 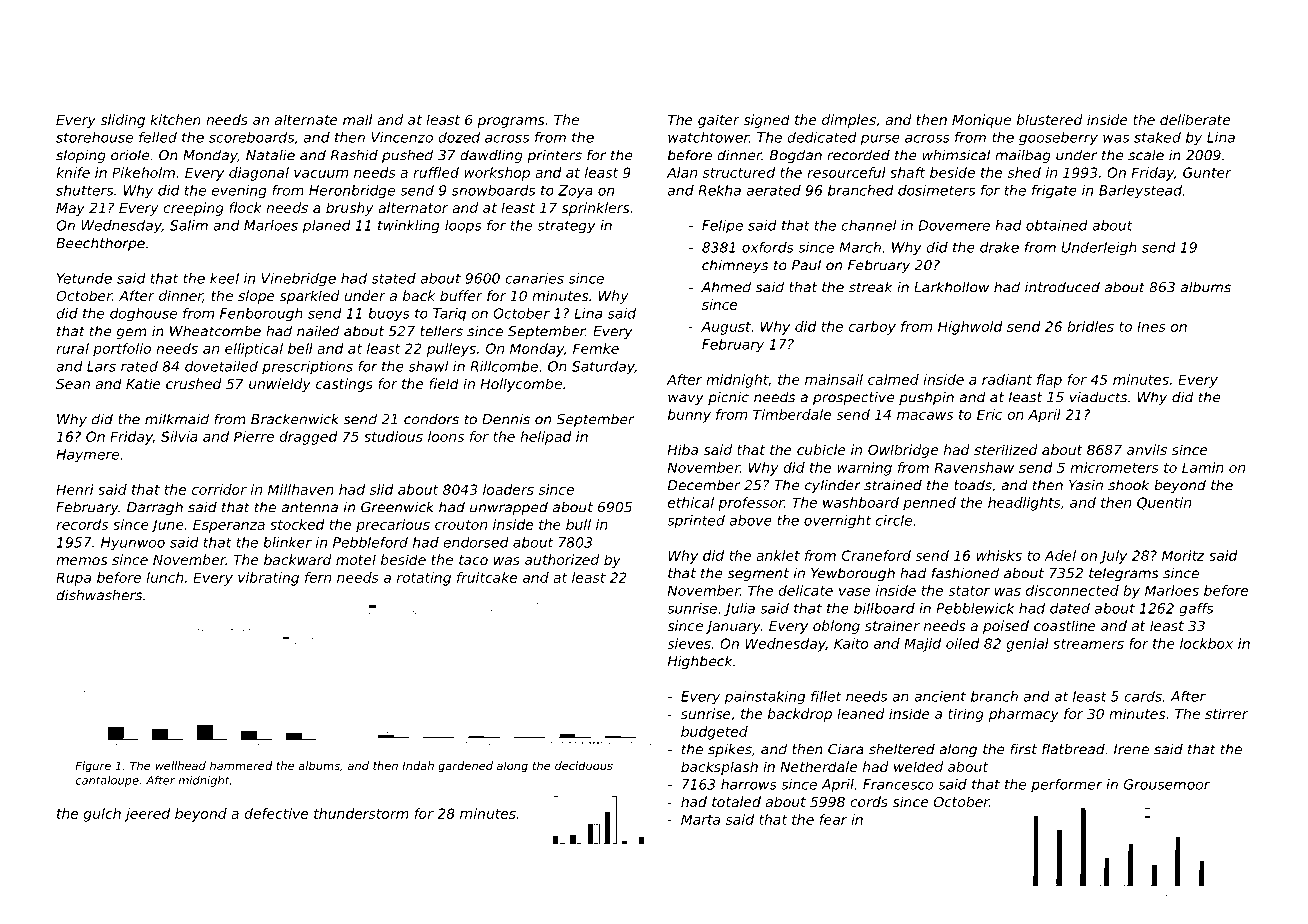 I want to click on Natalie, so click(x=270, y=155).
